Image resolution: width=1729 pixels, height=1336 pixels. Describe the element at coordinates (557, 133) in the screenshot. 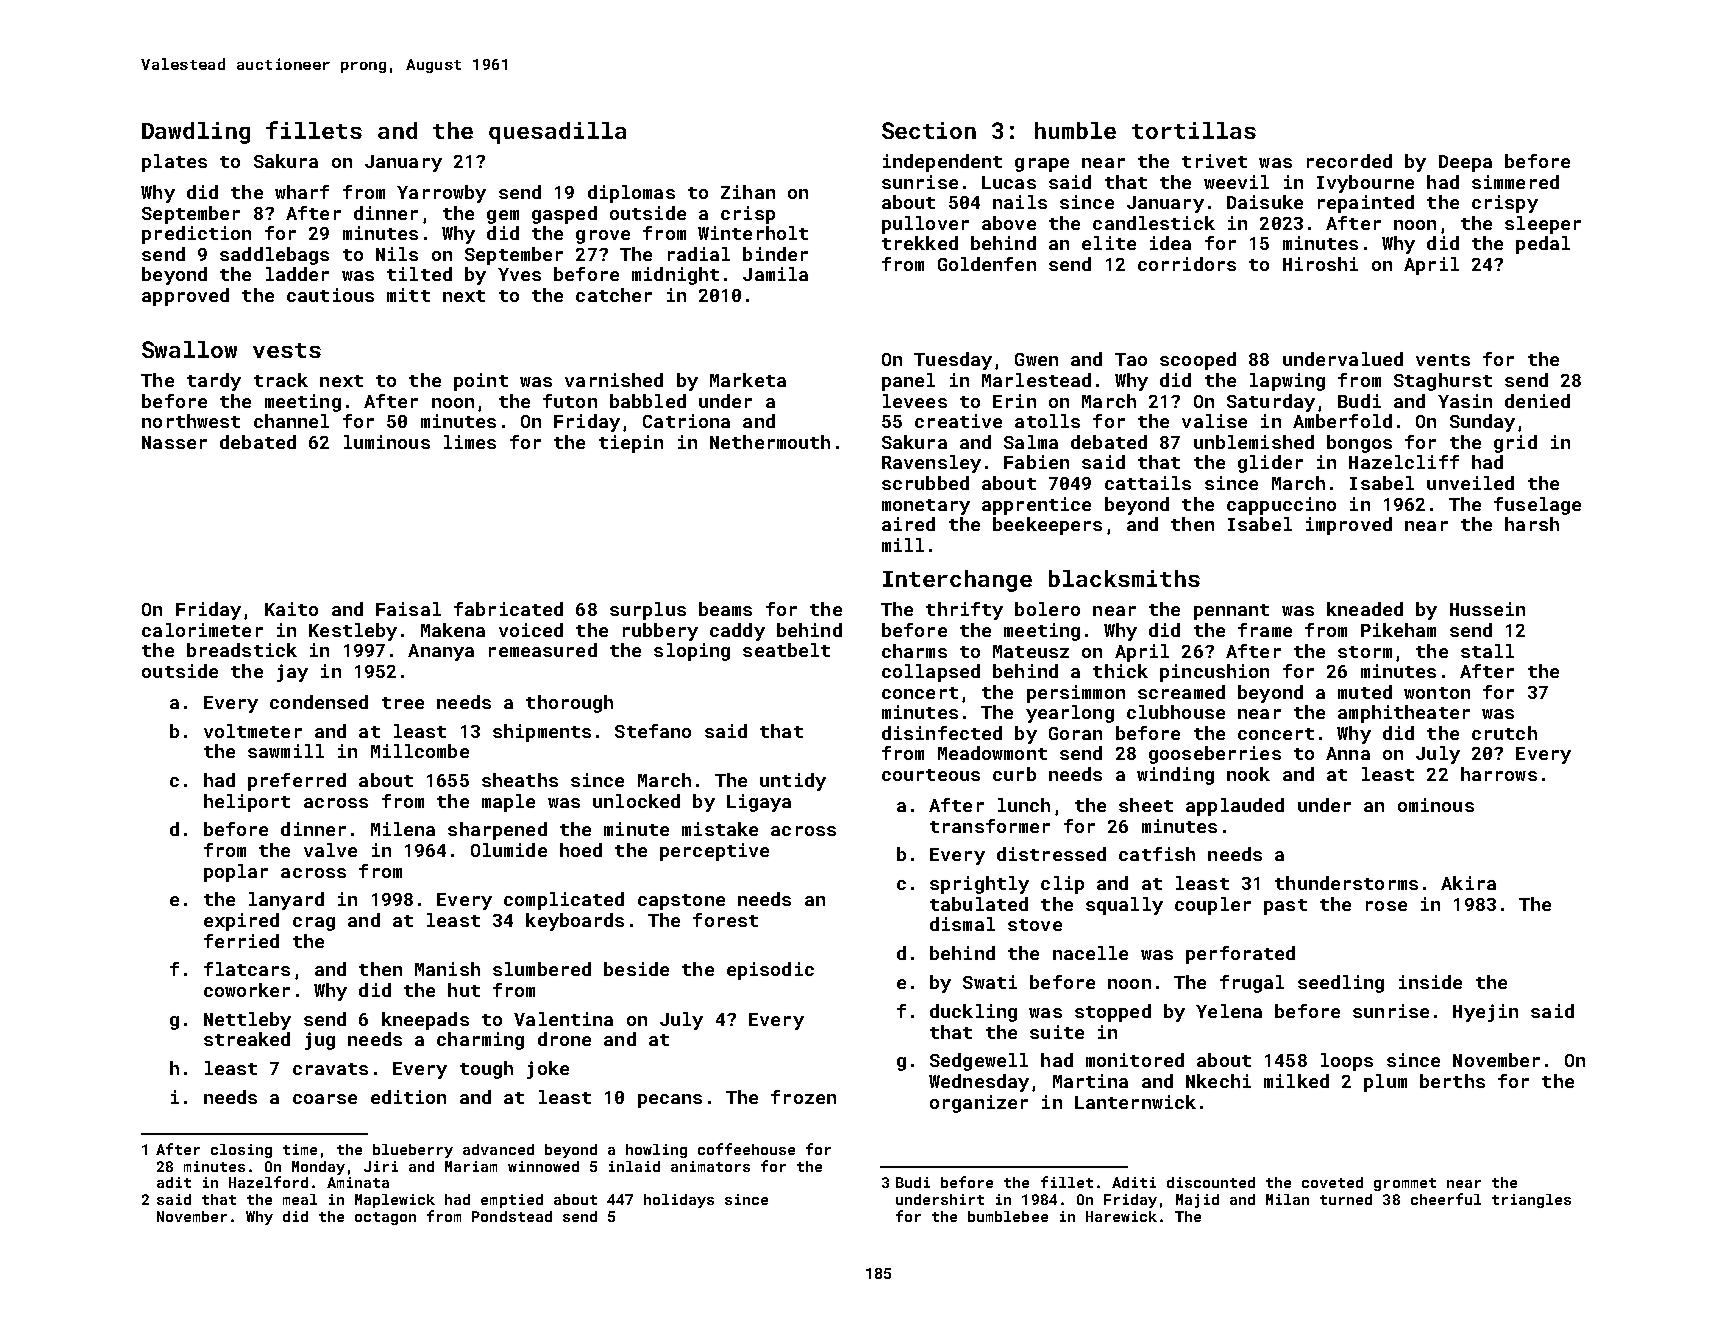

I see `quesadilla` at that location.
